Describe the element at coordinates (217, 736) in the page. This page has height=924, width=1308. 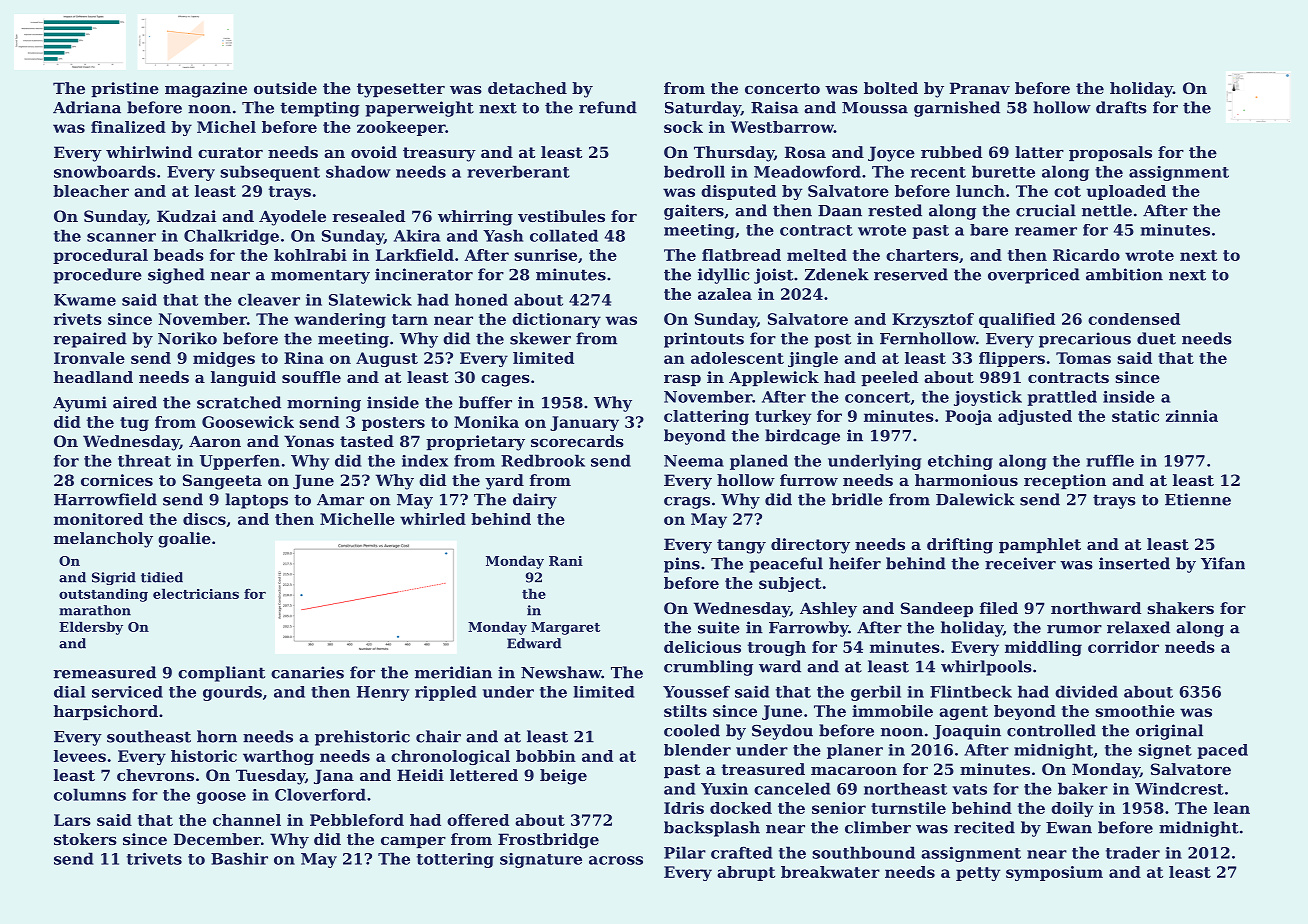
I see `horn` at that location.
